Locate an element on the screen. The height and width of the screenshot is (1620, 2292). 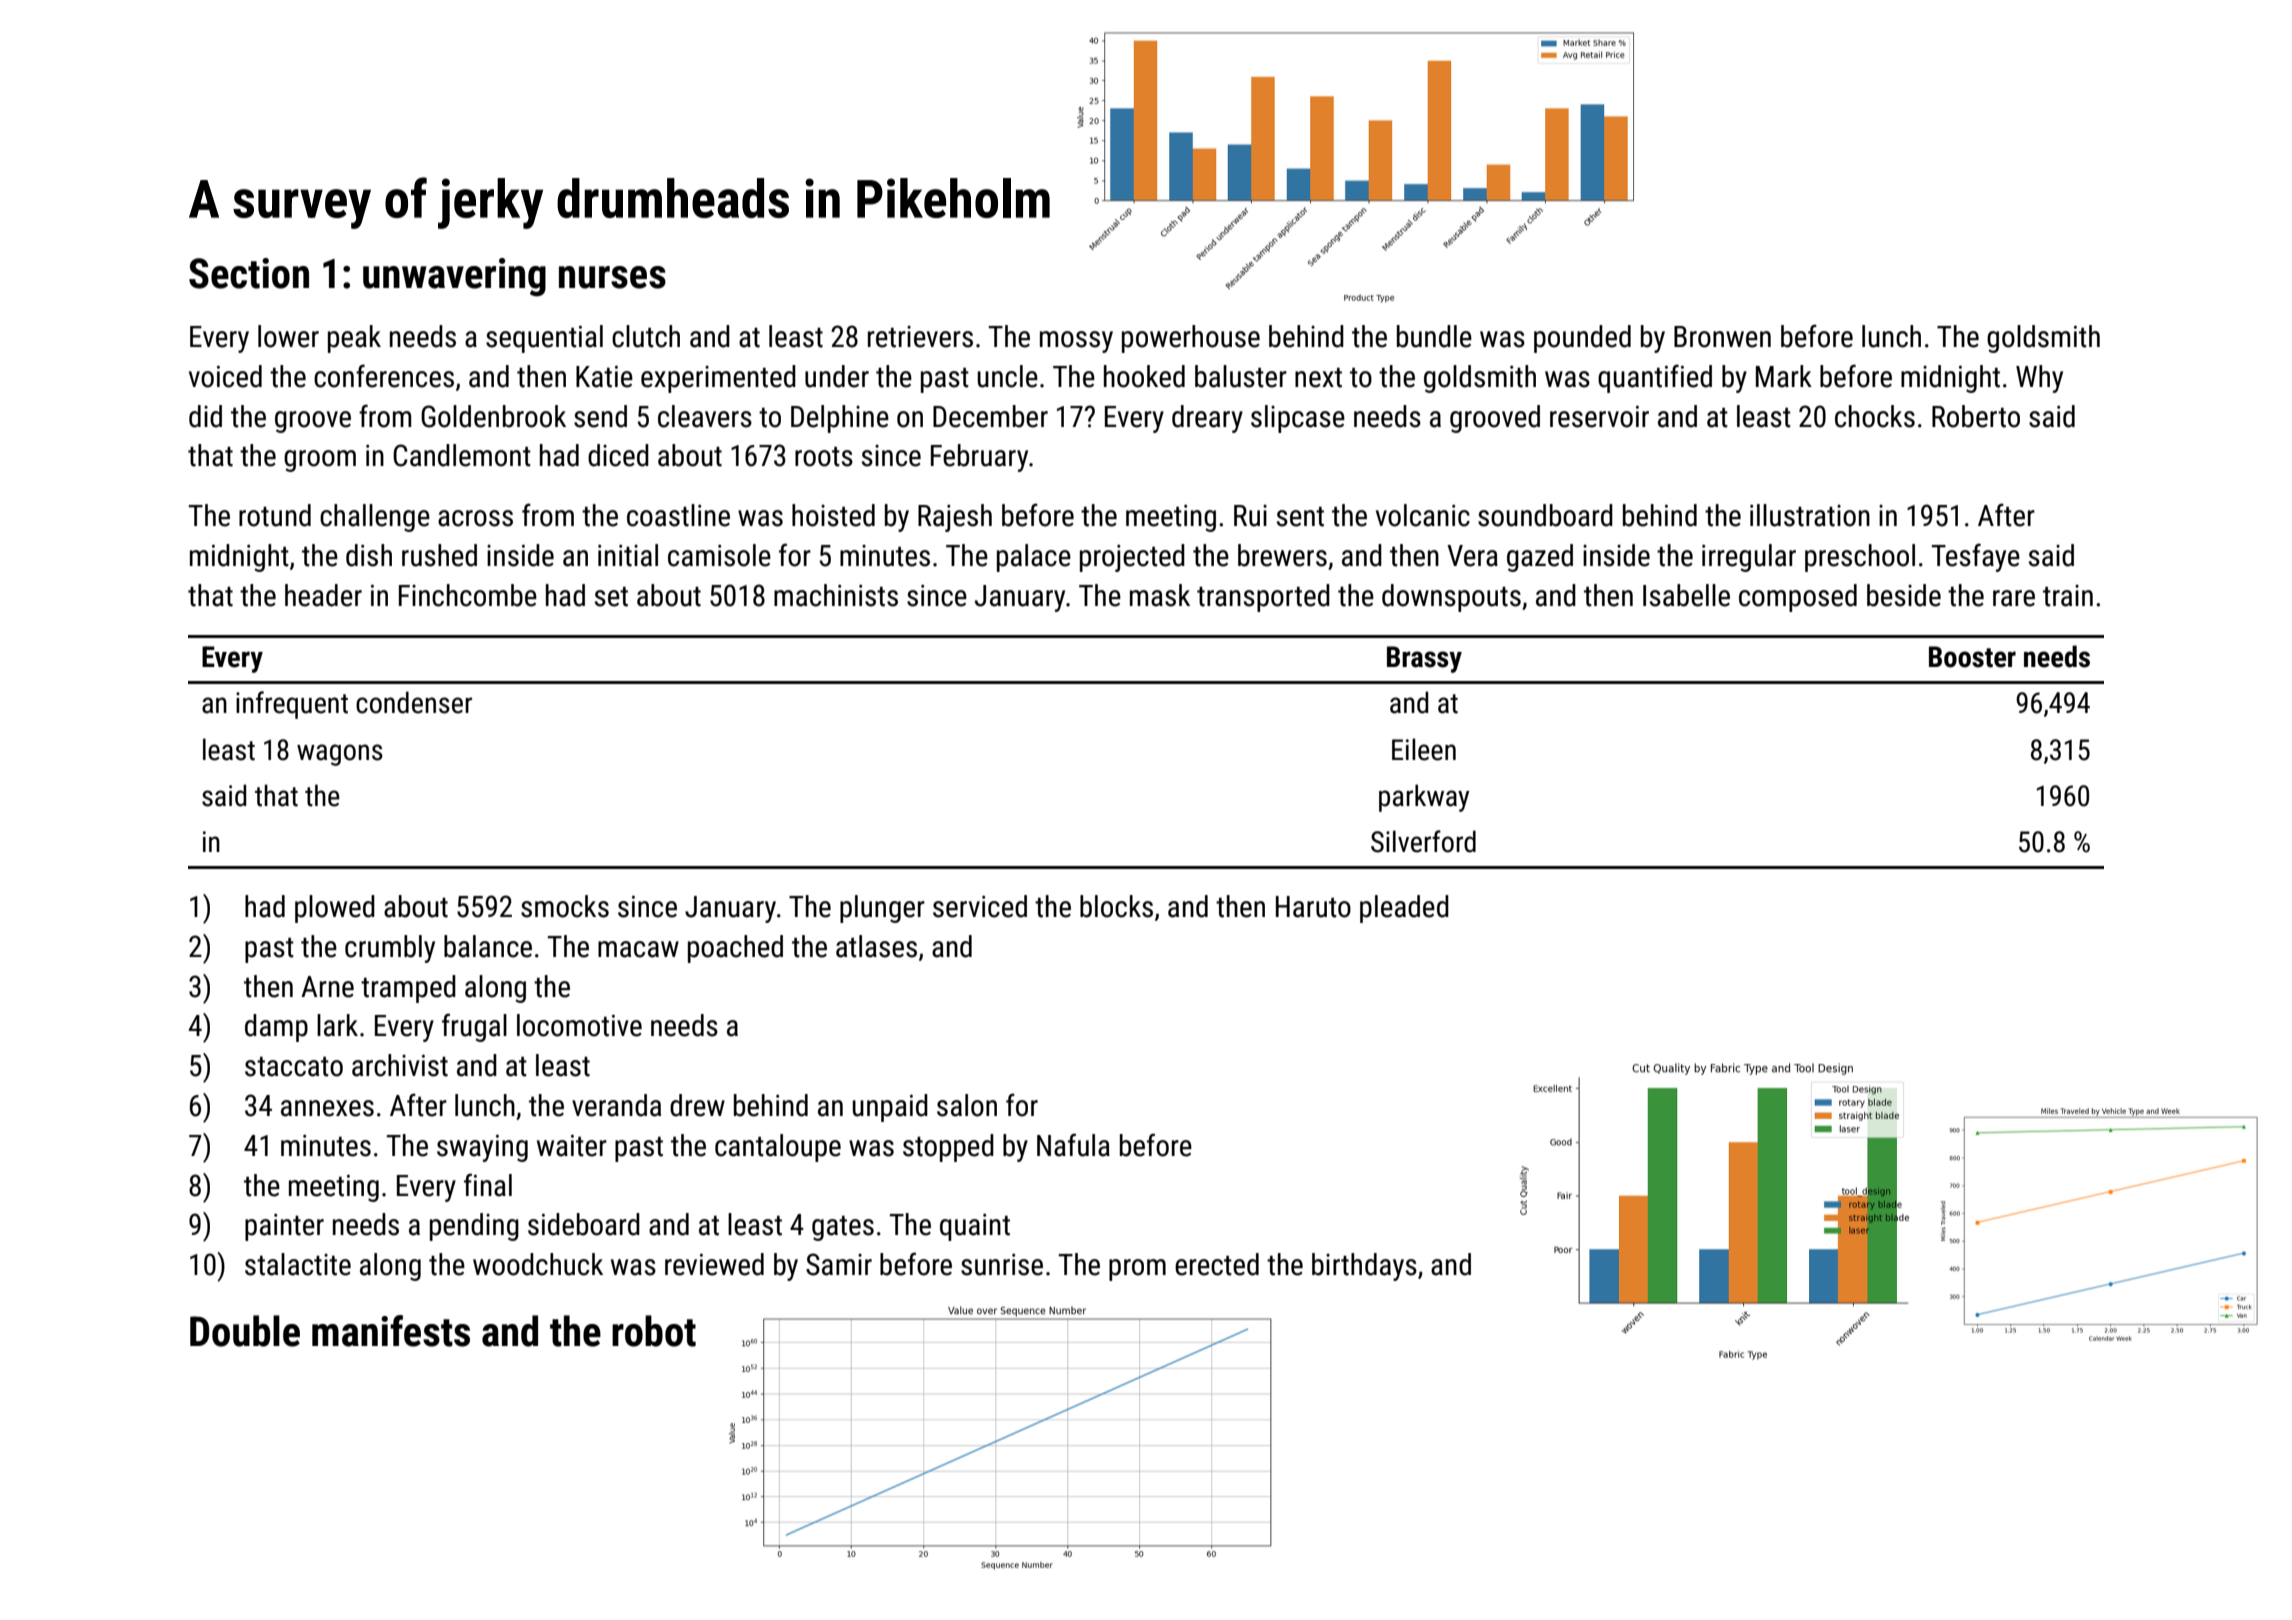
uncle is located at coordinates (1008, 376).
